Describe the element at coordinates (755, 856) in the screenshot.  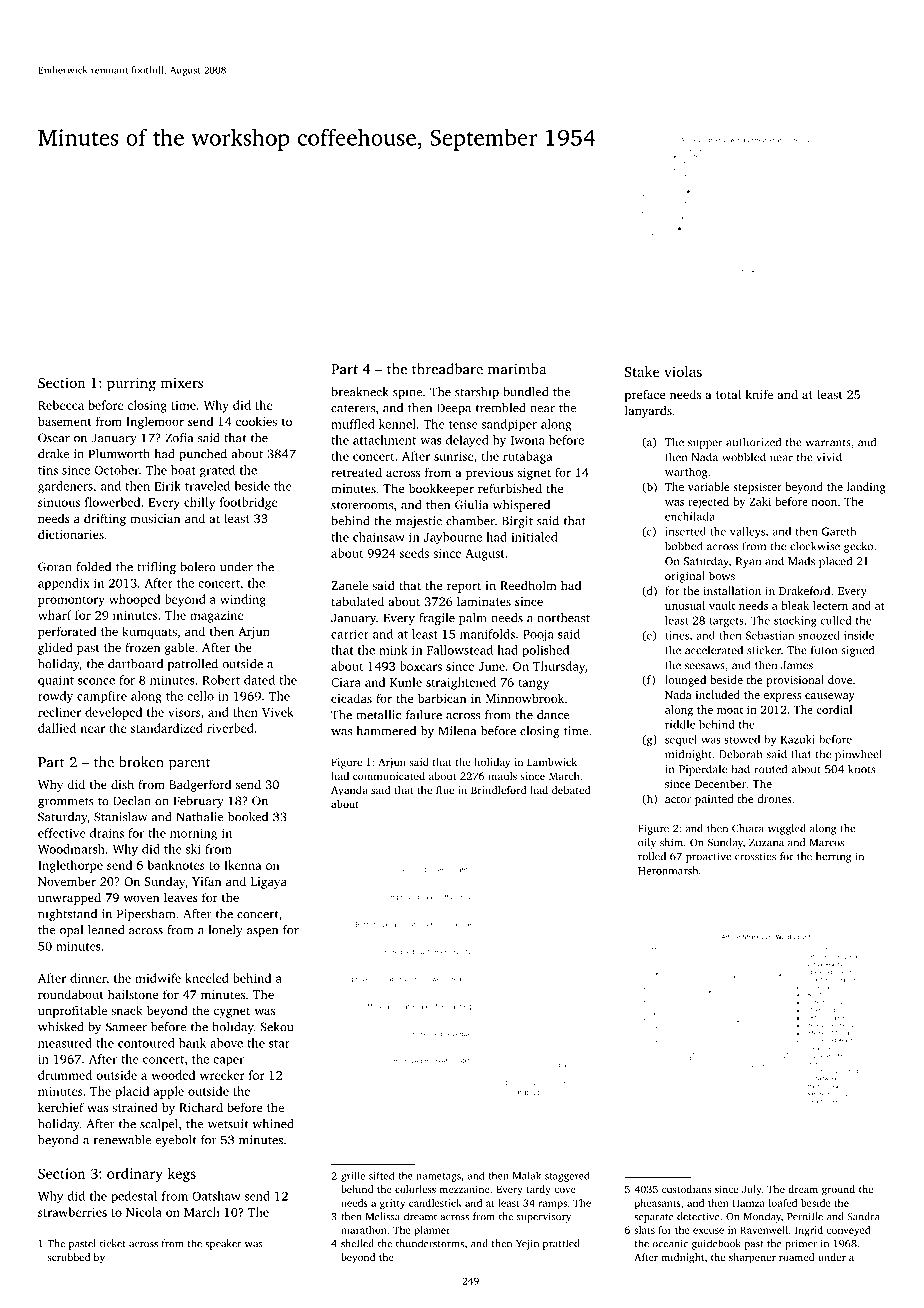
I see `crossties` at that location.
